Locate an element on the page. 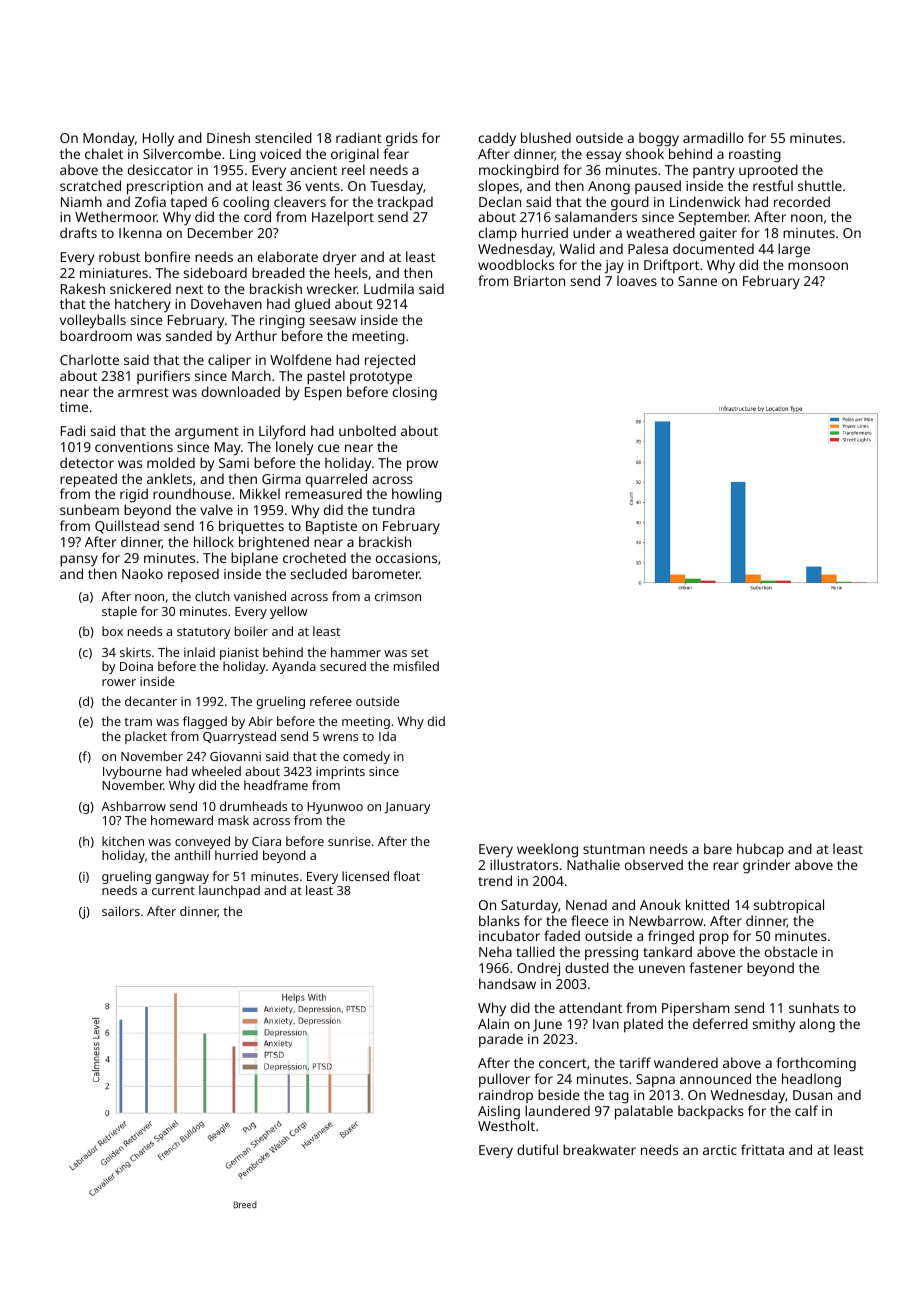 This page has width=924, height=1311. tundra is located at coordinates (393, 509).
